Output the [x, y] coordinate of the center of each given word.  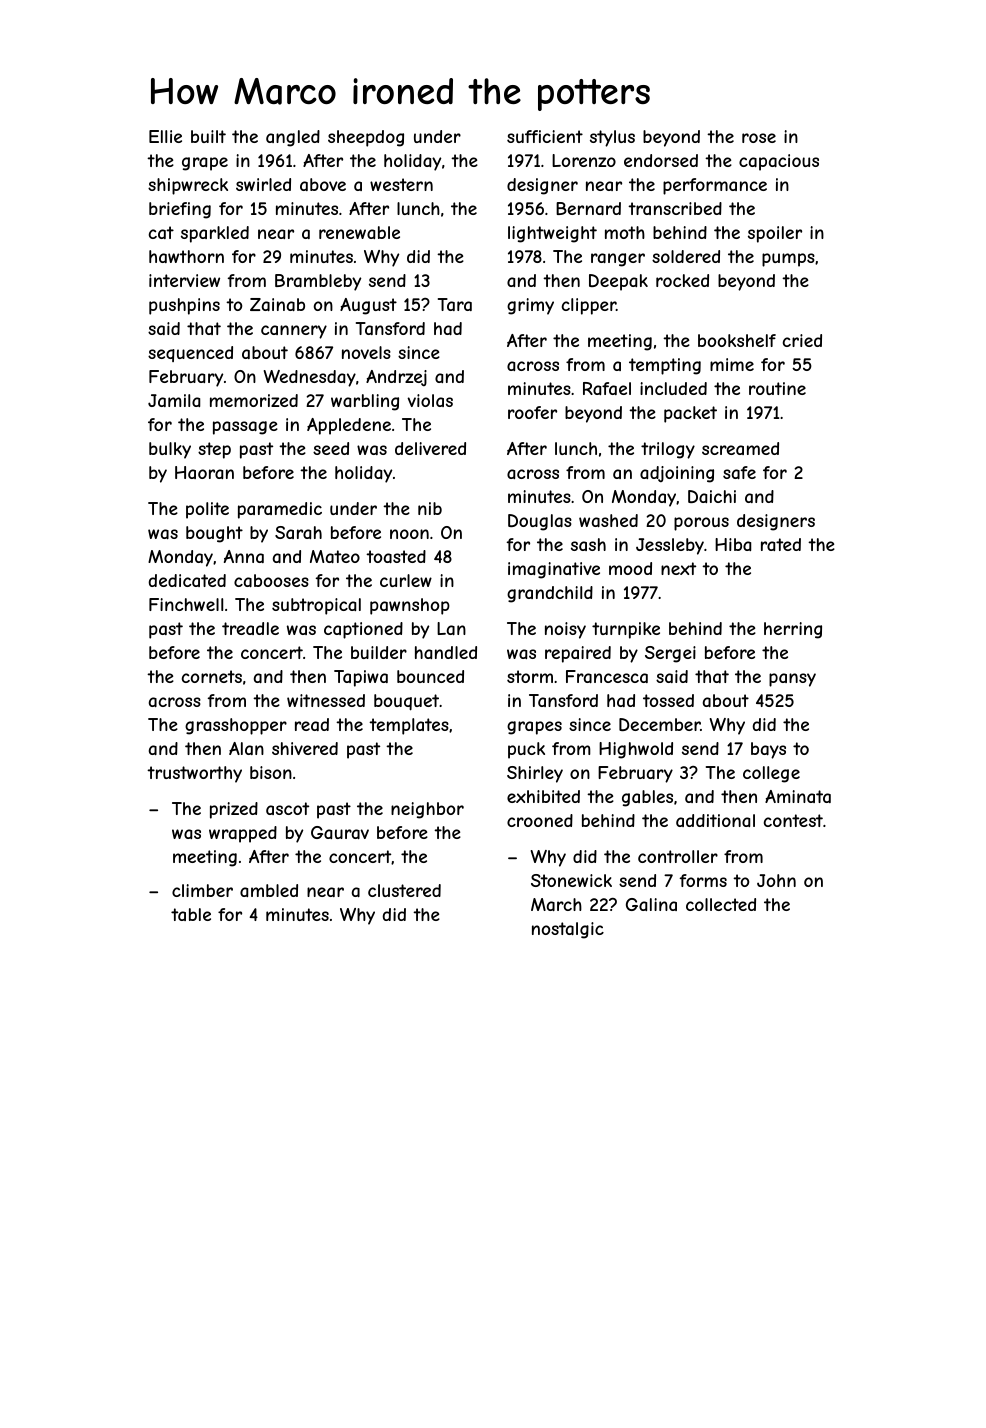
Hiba [733, 544]
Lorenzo [584, 160]
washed [608, 520]
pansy [792, 680]
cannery [294, 332]
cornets [212, 676]
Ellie [165, 136]
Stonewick [571, 880]
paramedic [280, 510]
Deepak [618, 282]
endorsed [661, 160]
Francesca [607, 676]
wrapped [243, 834]
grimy [530, 306]
